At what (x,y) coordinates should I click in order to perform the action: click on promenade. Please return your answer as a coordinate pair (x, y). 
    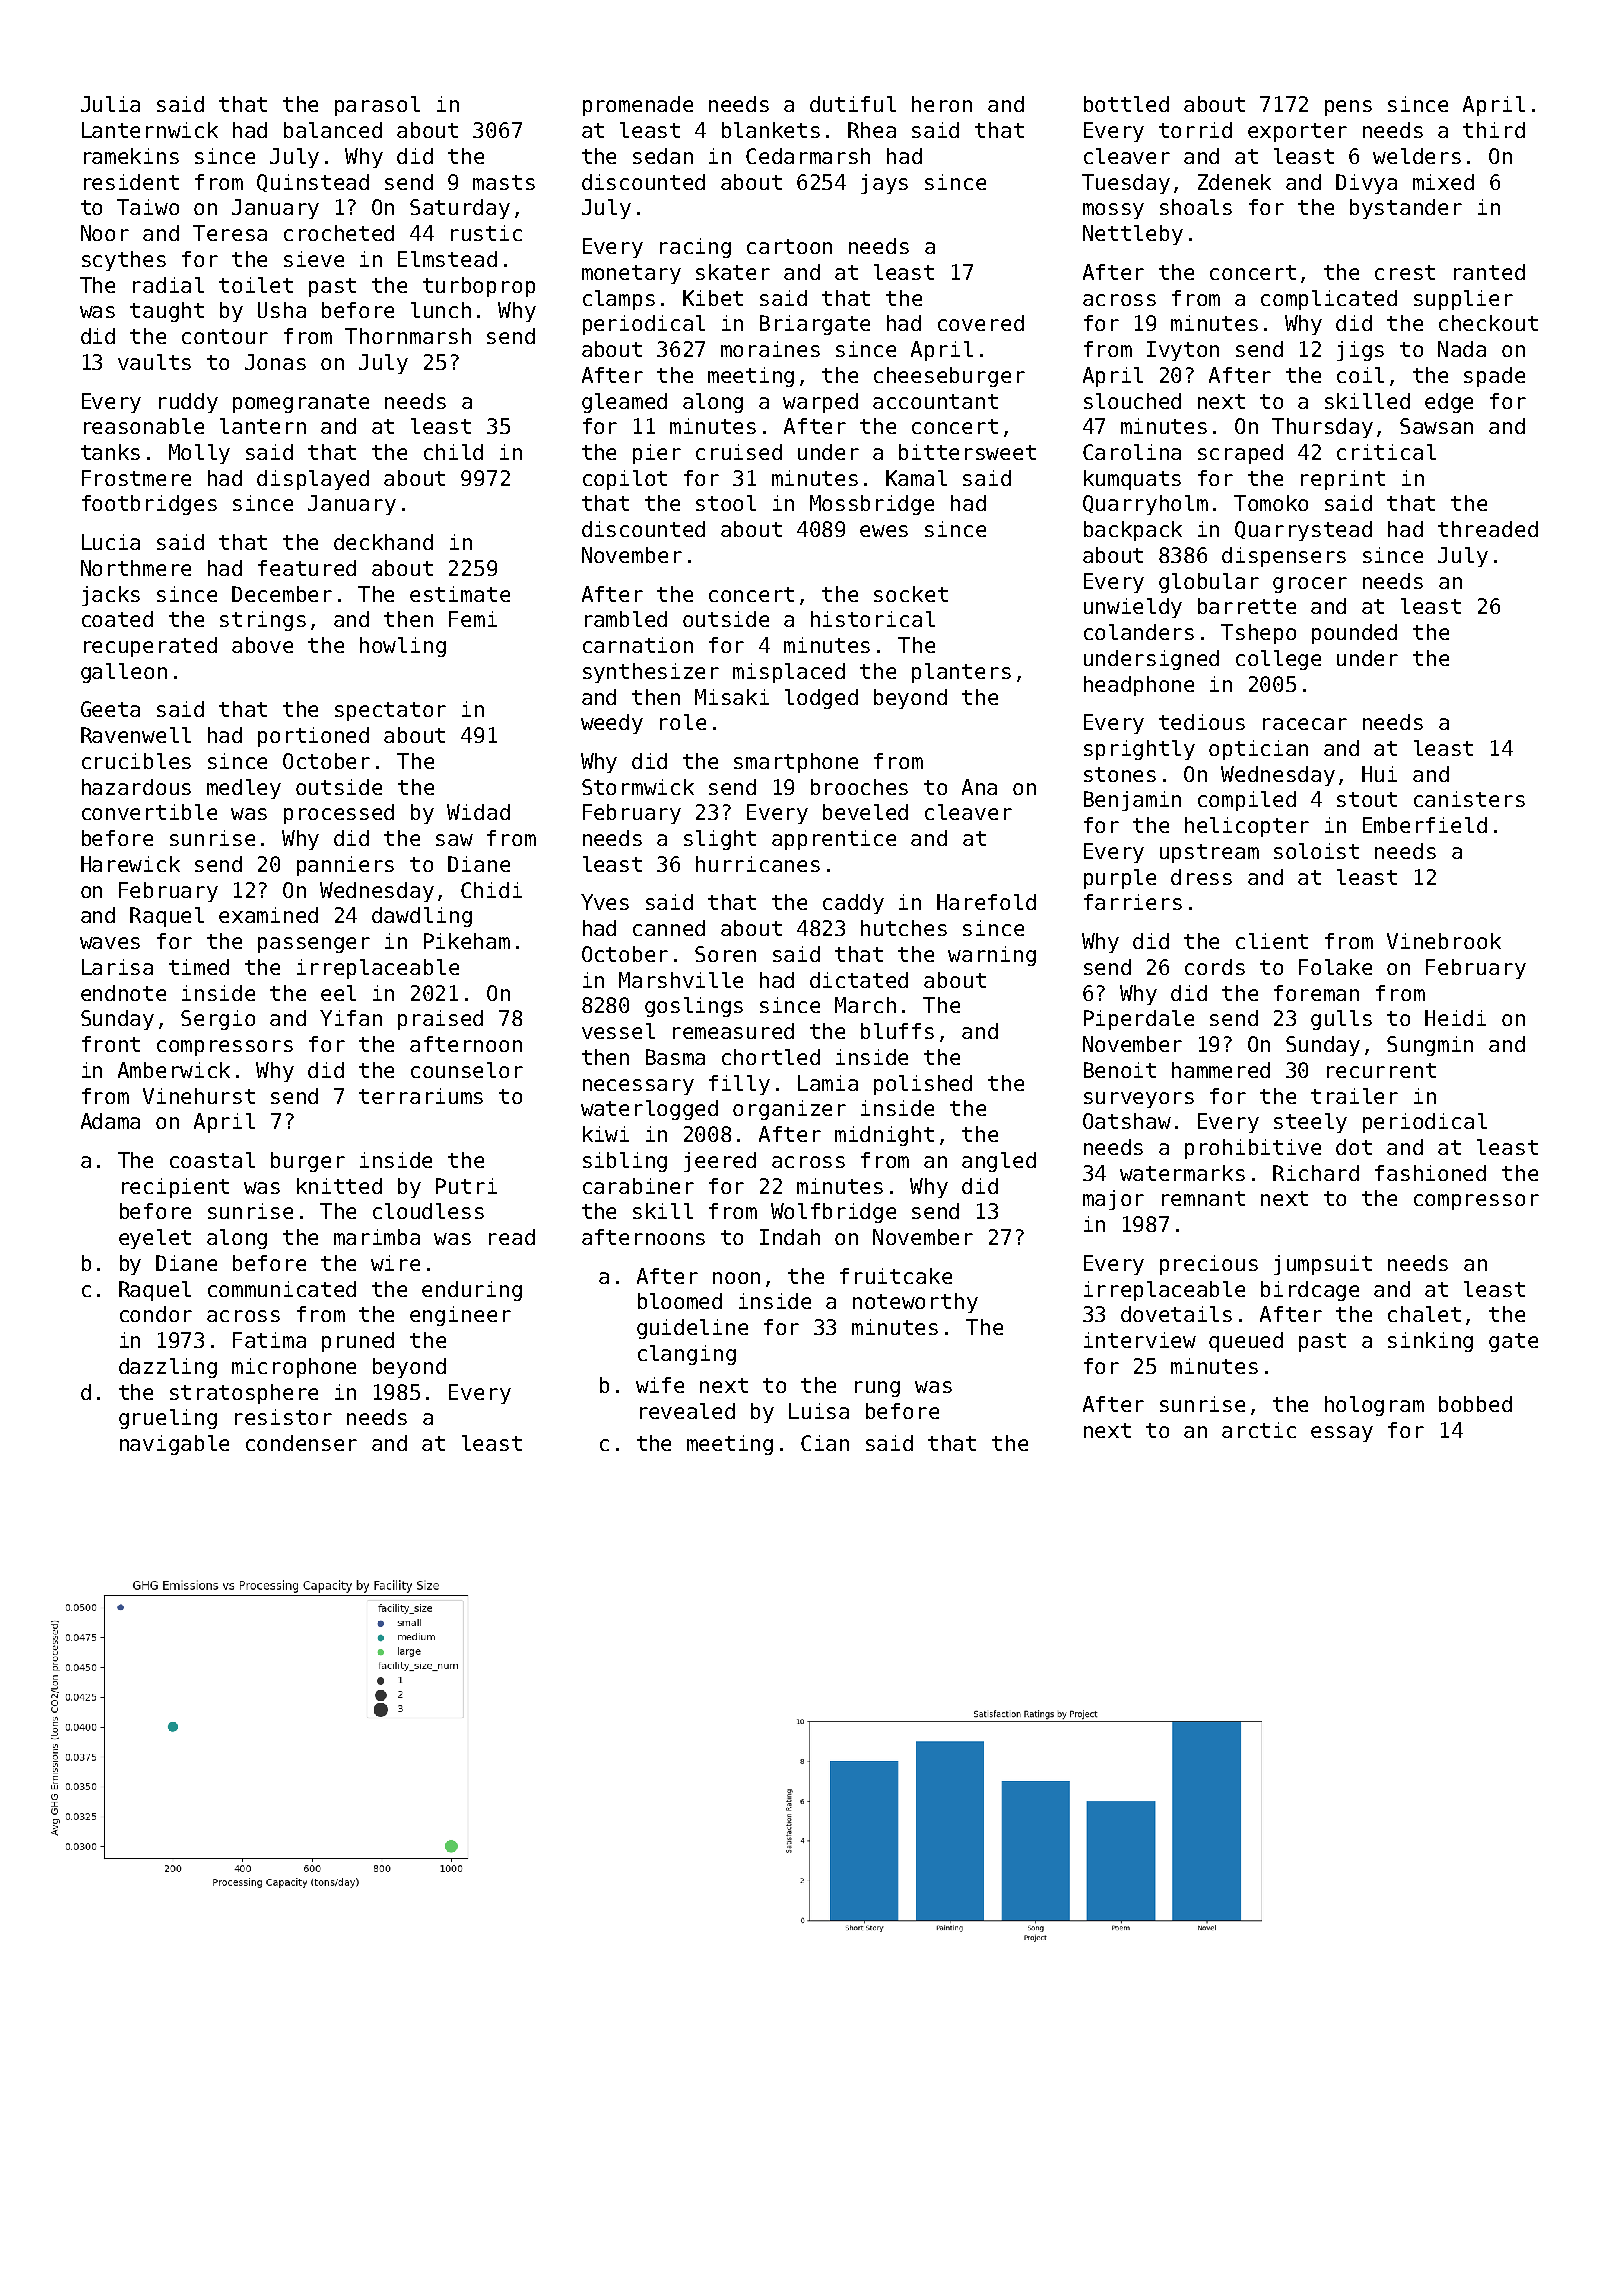
    Looking at the image, I should click on (638, 106).
